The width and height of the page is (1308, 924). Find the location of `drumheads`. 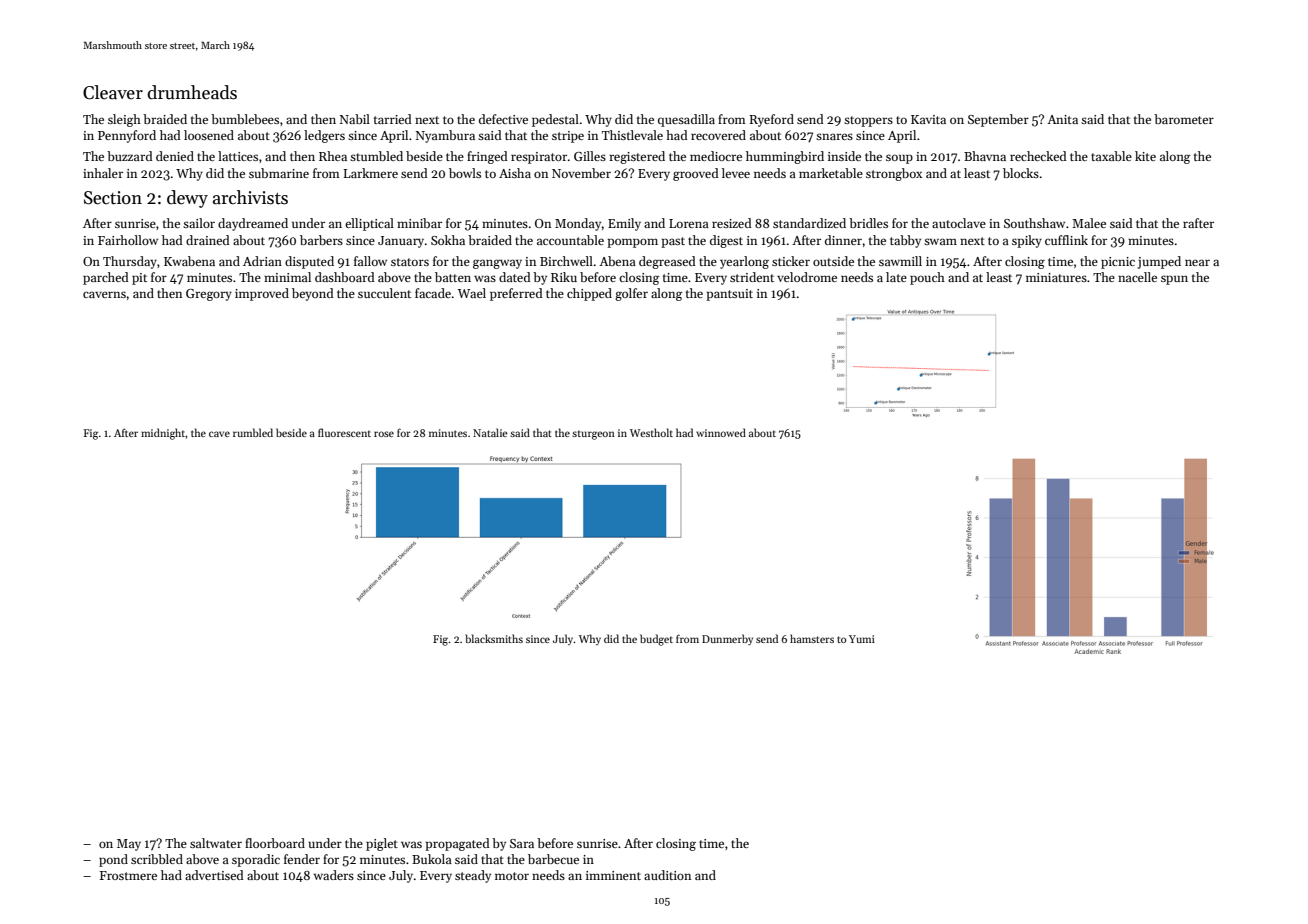

drumheads is located at coordinates (192, 92).
